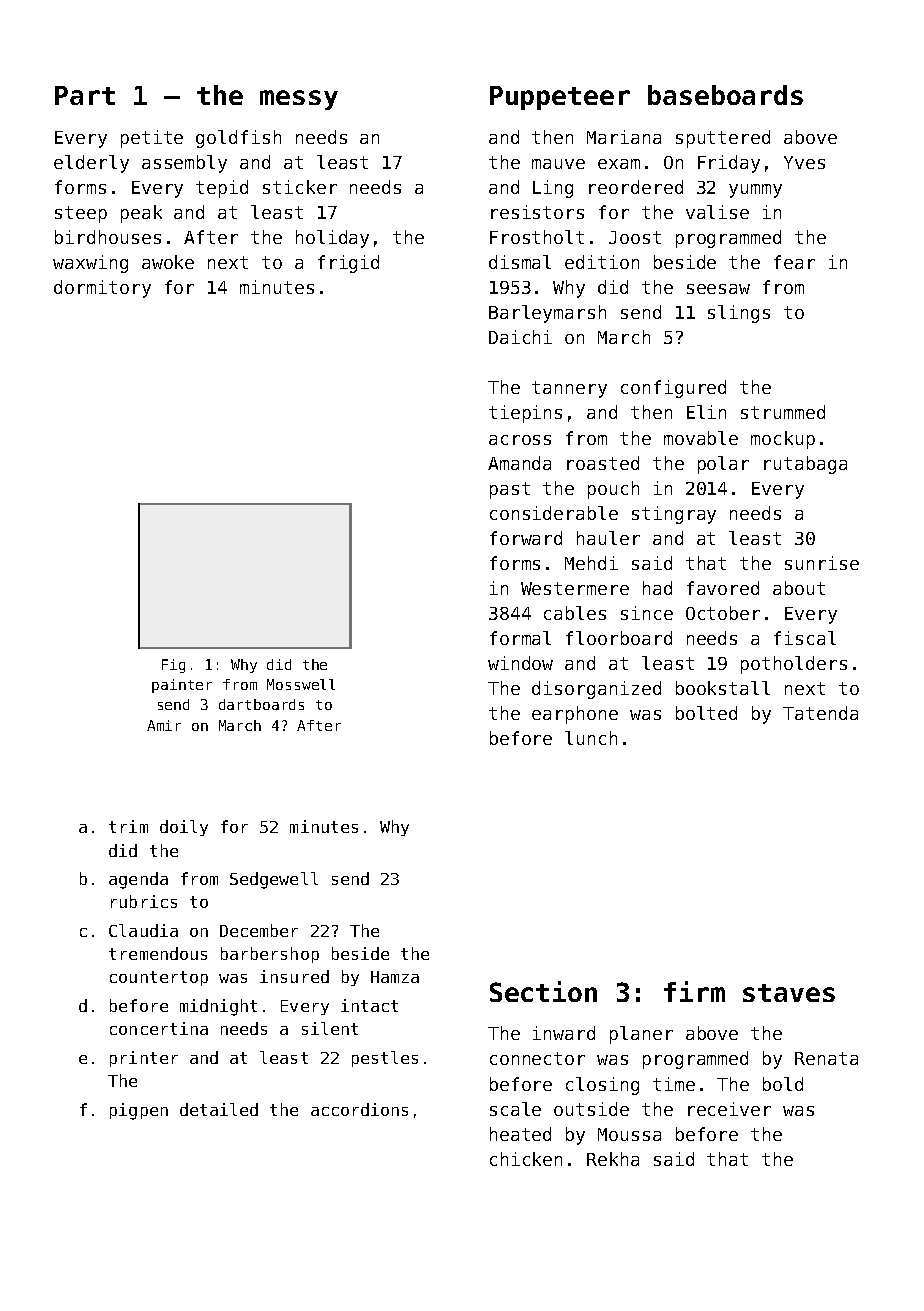  Describe the element at coordinates (591, 738) in the screenshot. I see `lunch` at that location.
